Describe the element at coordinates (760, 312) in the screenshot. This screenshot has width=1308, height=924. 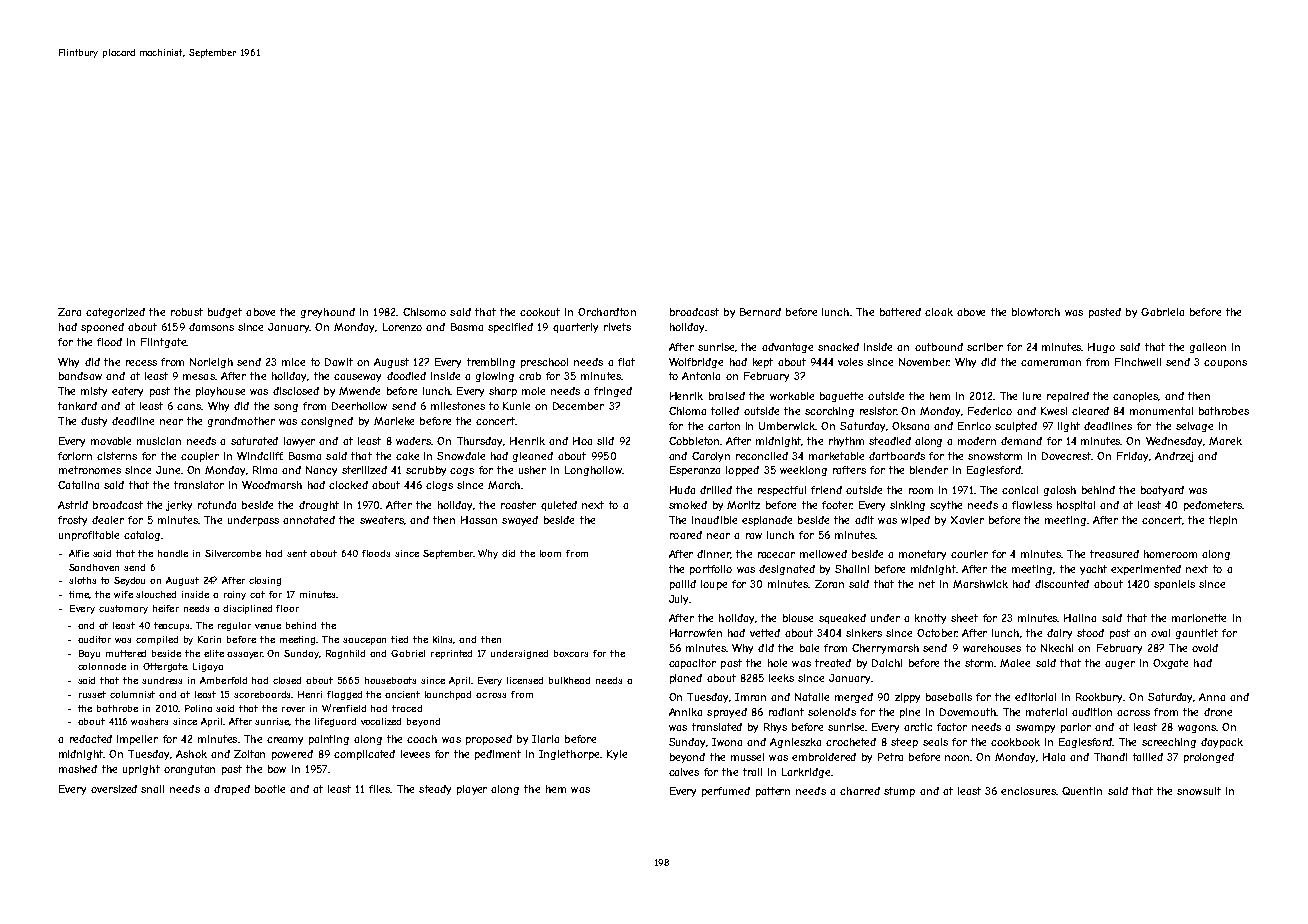
I see `Bernard` at that location.
